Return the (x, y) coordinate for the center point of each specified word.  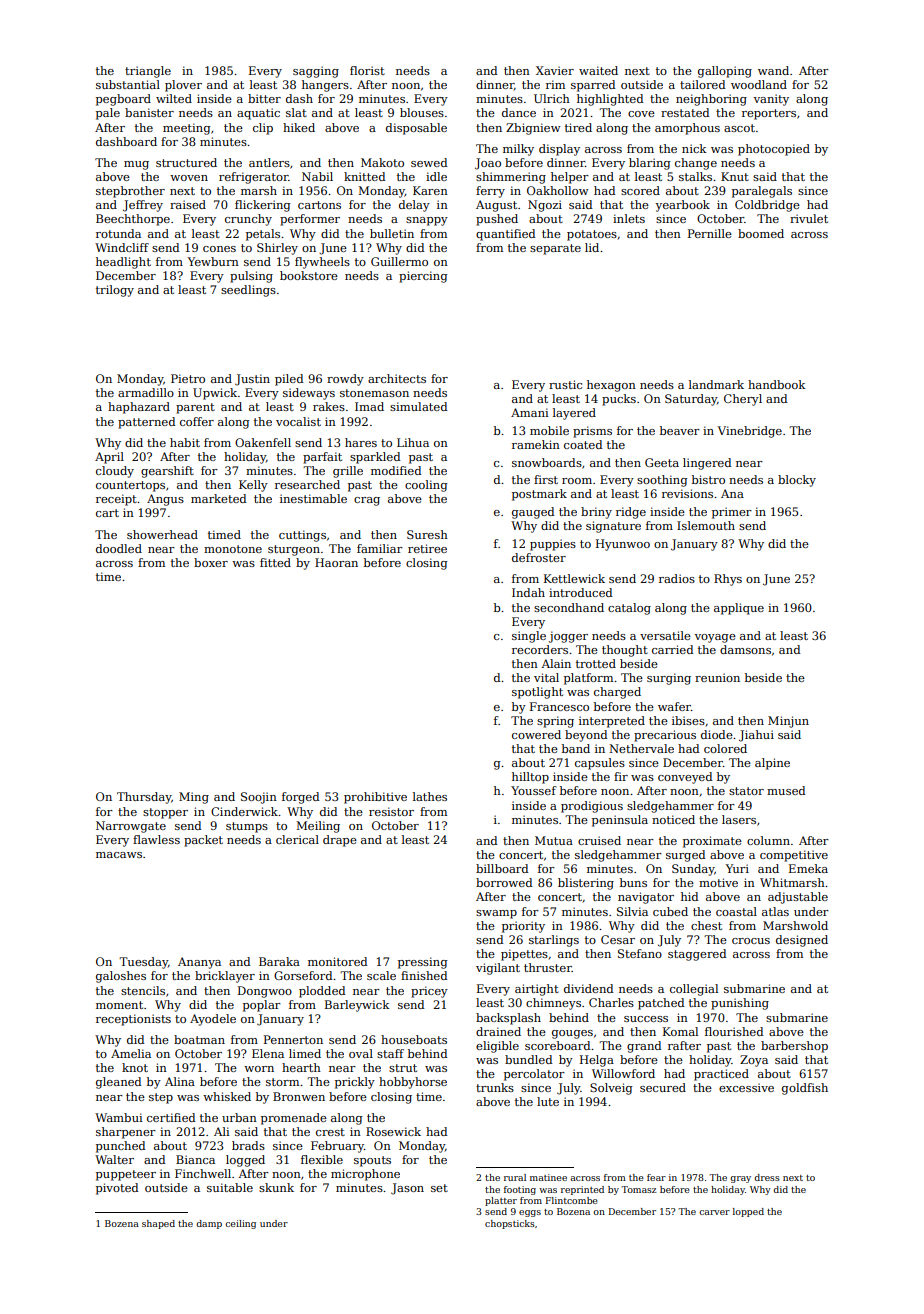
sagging (316, 72)
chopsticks (510, 1224)
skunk (276, 1187)
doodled (119, 548)
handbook (777, 384)
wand (773, 70)
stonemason (374, 393)
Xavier (555, 70)
